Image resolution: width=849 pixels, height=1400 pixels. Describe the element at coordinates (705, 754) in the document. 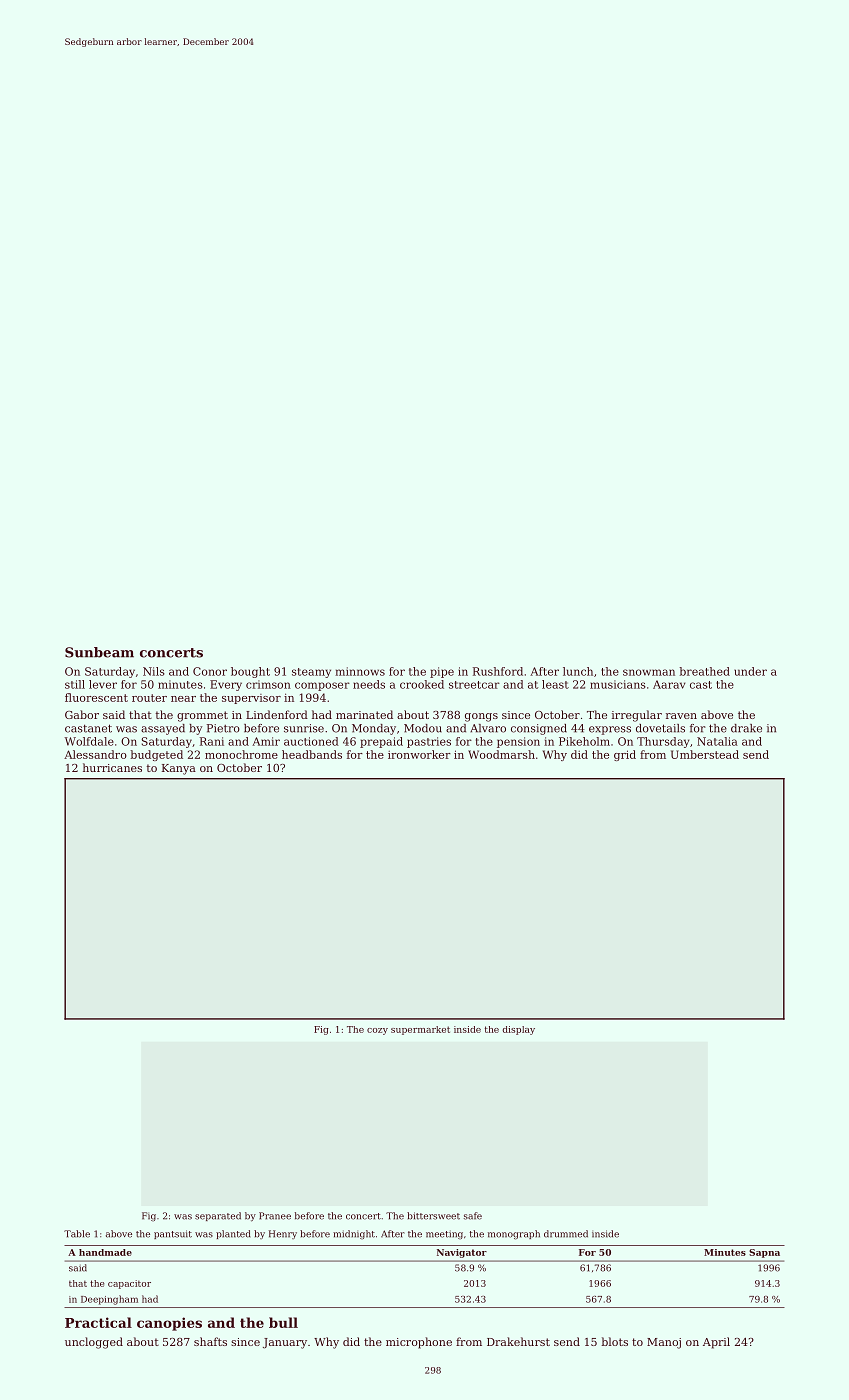

I see `Umberstead` at that location.
